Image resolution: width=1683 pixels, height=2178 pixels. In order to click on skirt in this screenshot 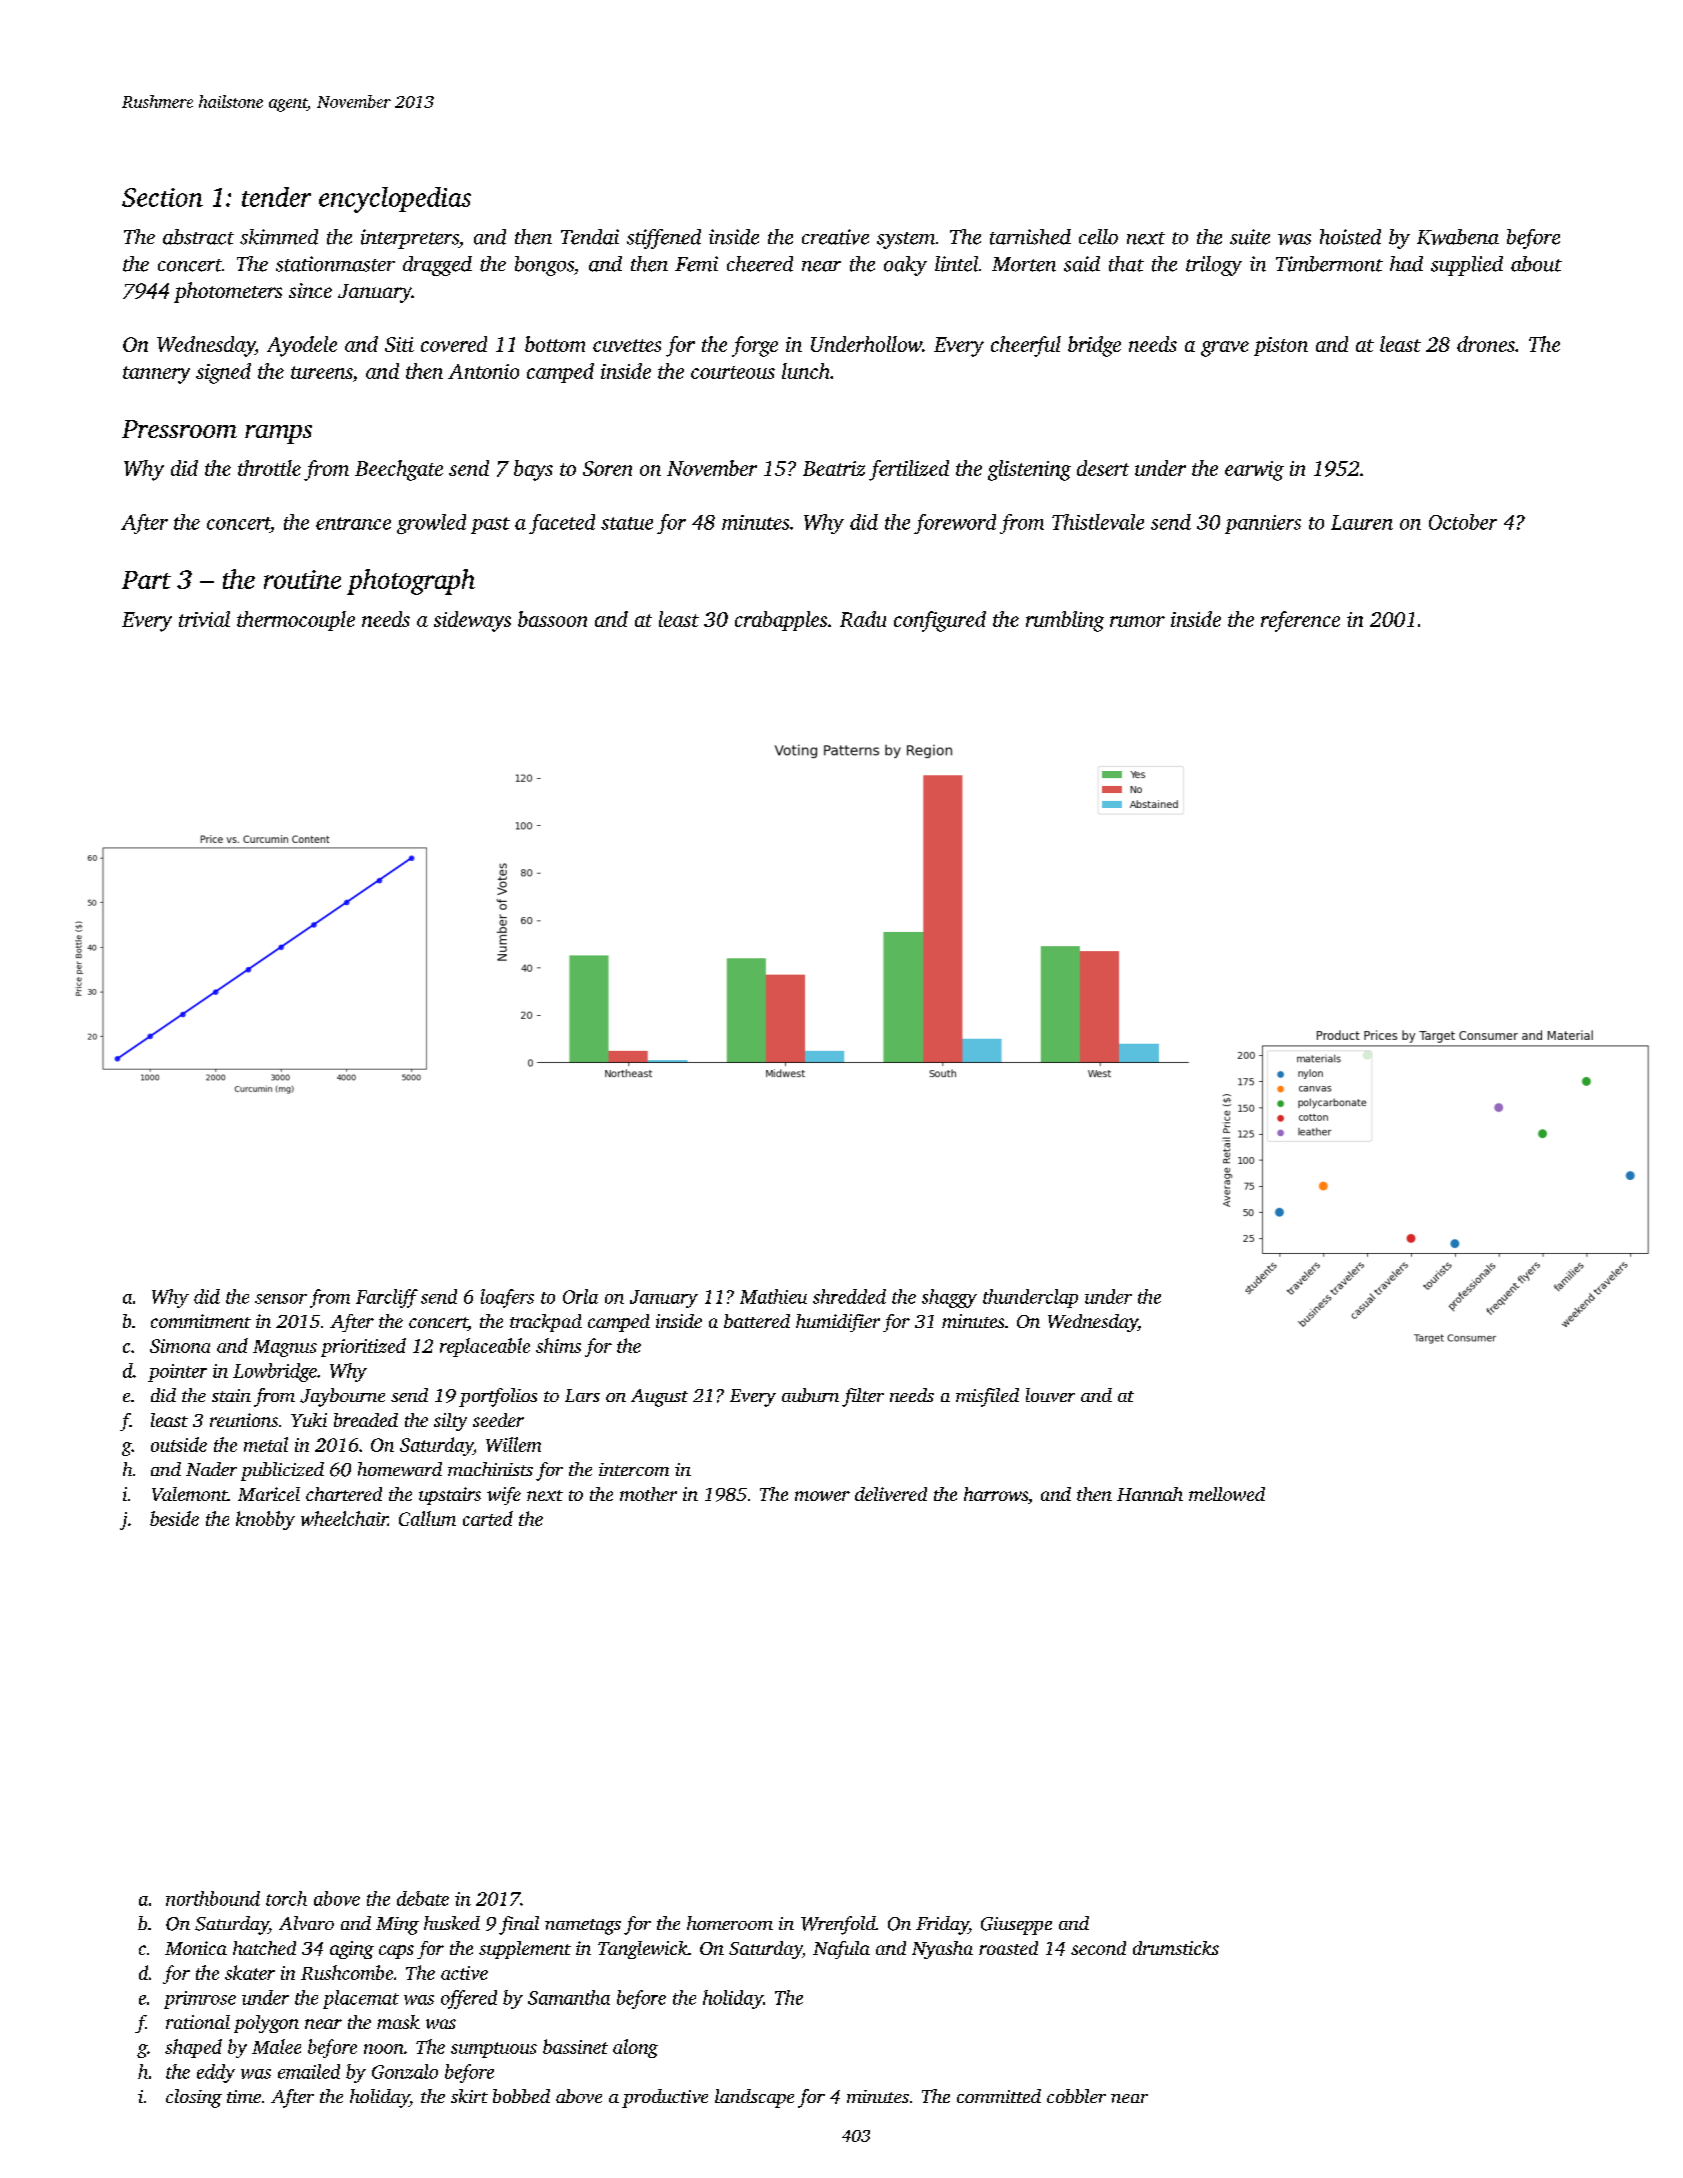, I will do `click(469, 2096)`.
